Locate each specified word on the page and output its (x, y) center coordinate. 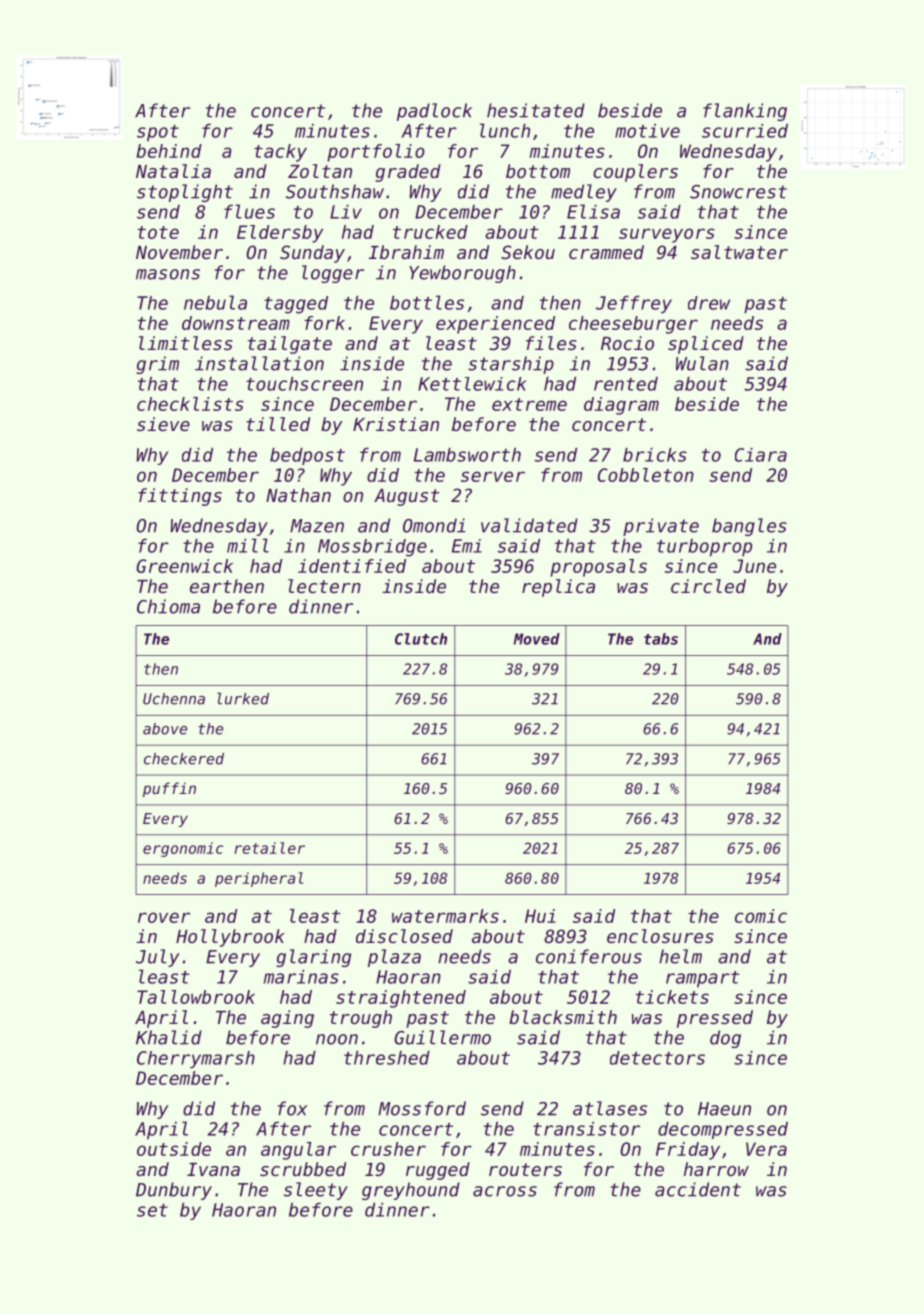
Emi (467, 546)
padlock (434, 112)
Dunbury (174, 1191)
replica (558, 588)
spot (158, 133)
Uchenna (174, 699)
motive (647, 131)
